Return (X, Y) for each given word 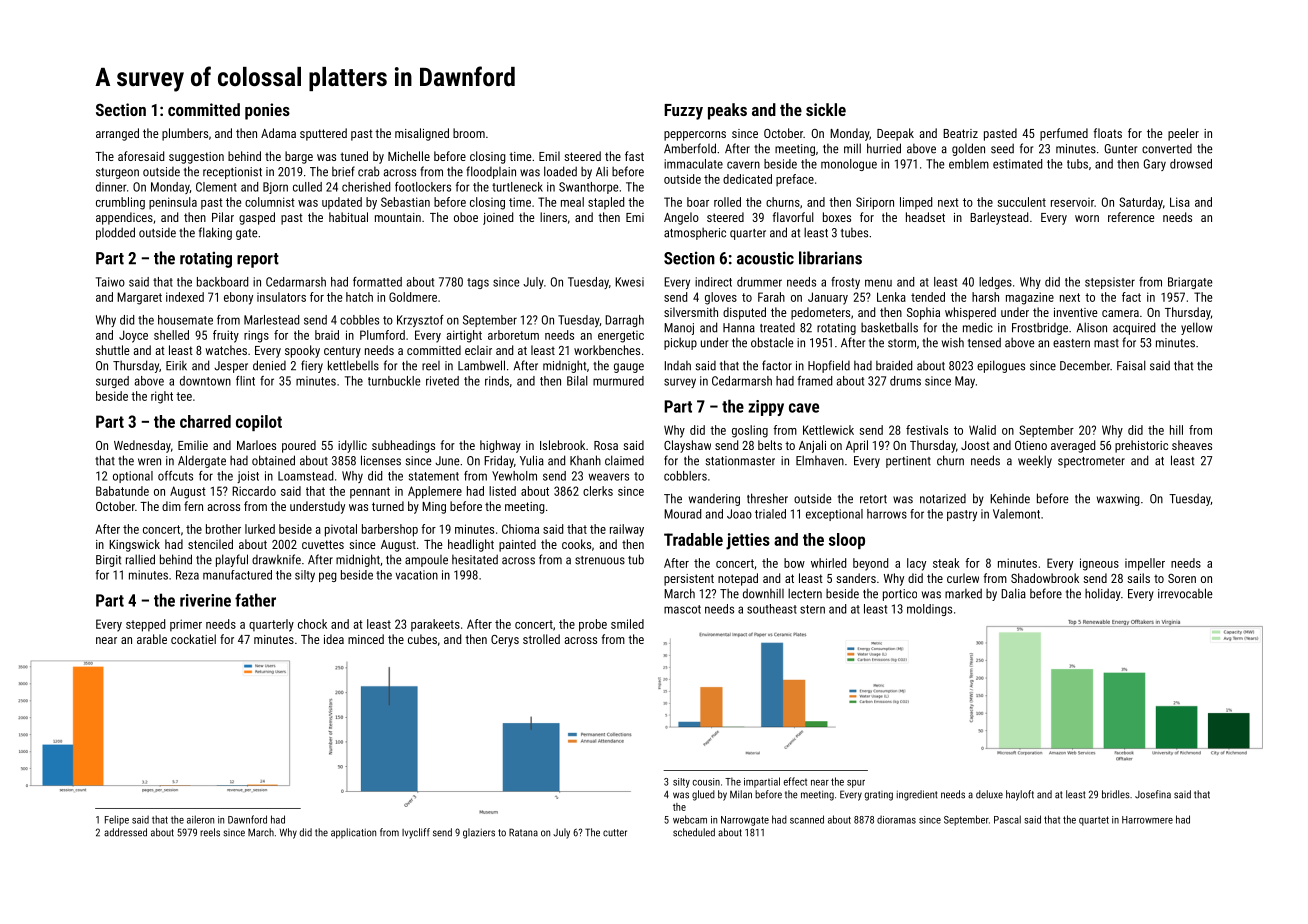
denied (269, 365)
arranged (117, 134)
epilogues (1001, 366)
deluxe (989, 794)
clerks (598, 491)
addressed (125, 832)
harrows (887, 514)
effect (795, 781)
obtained (273, 460)
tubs (1077, 164)
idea (334, 639)
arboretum (513, 335)
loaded (560, 171)
